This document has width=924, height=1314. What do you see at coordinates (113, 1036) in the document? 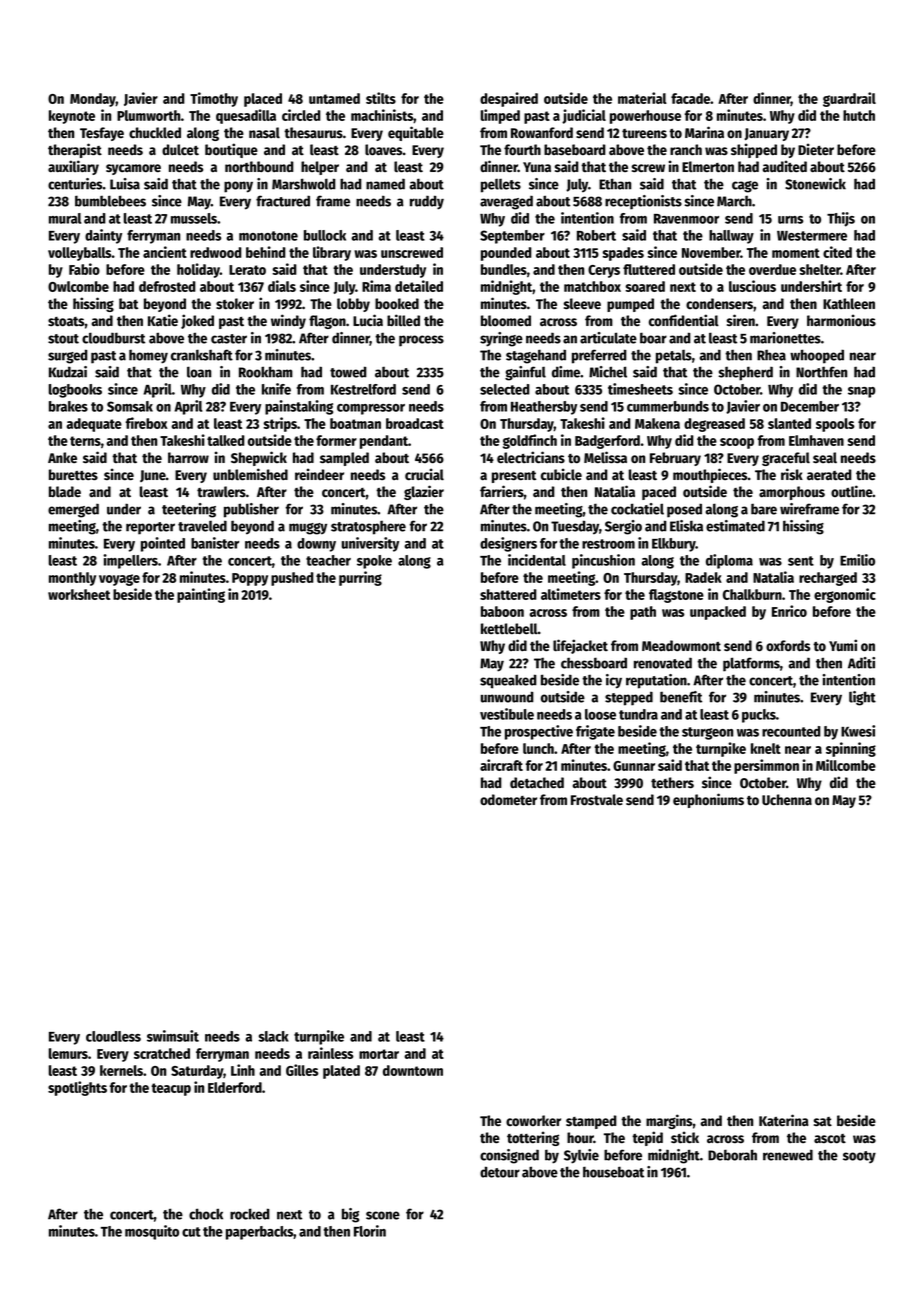
I see `cloudless` at bounding box center [113, 1036].
